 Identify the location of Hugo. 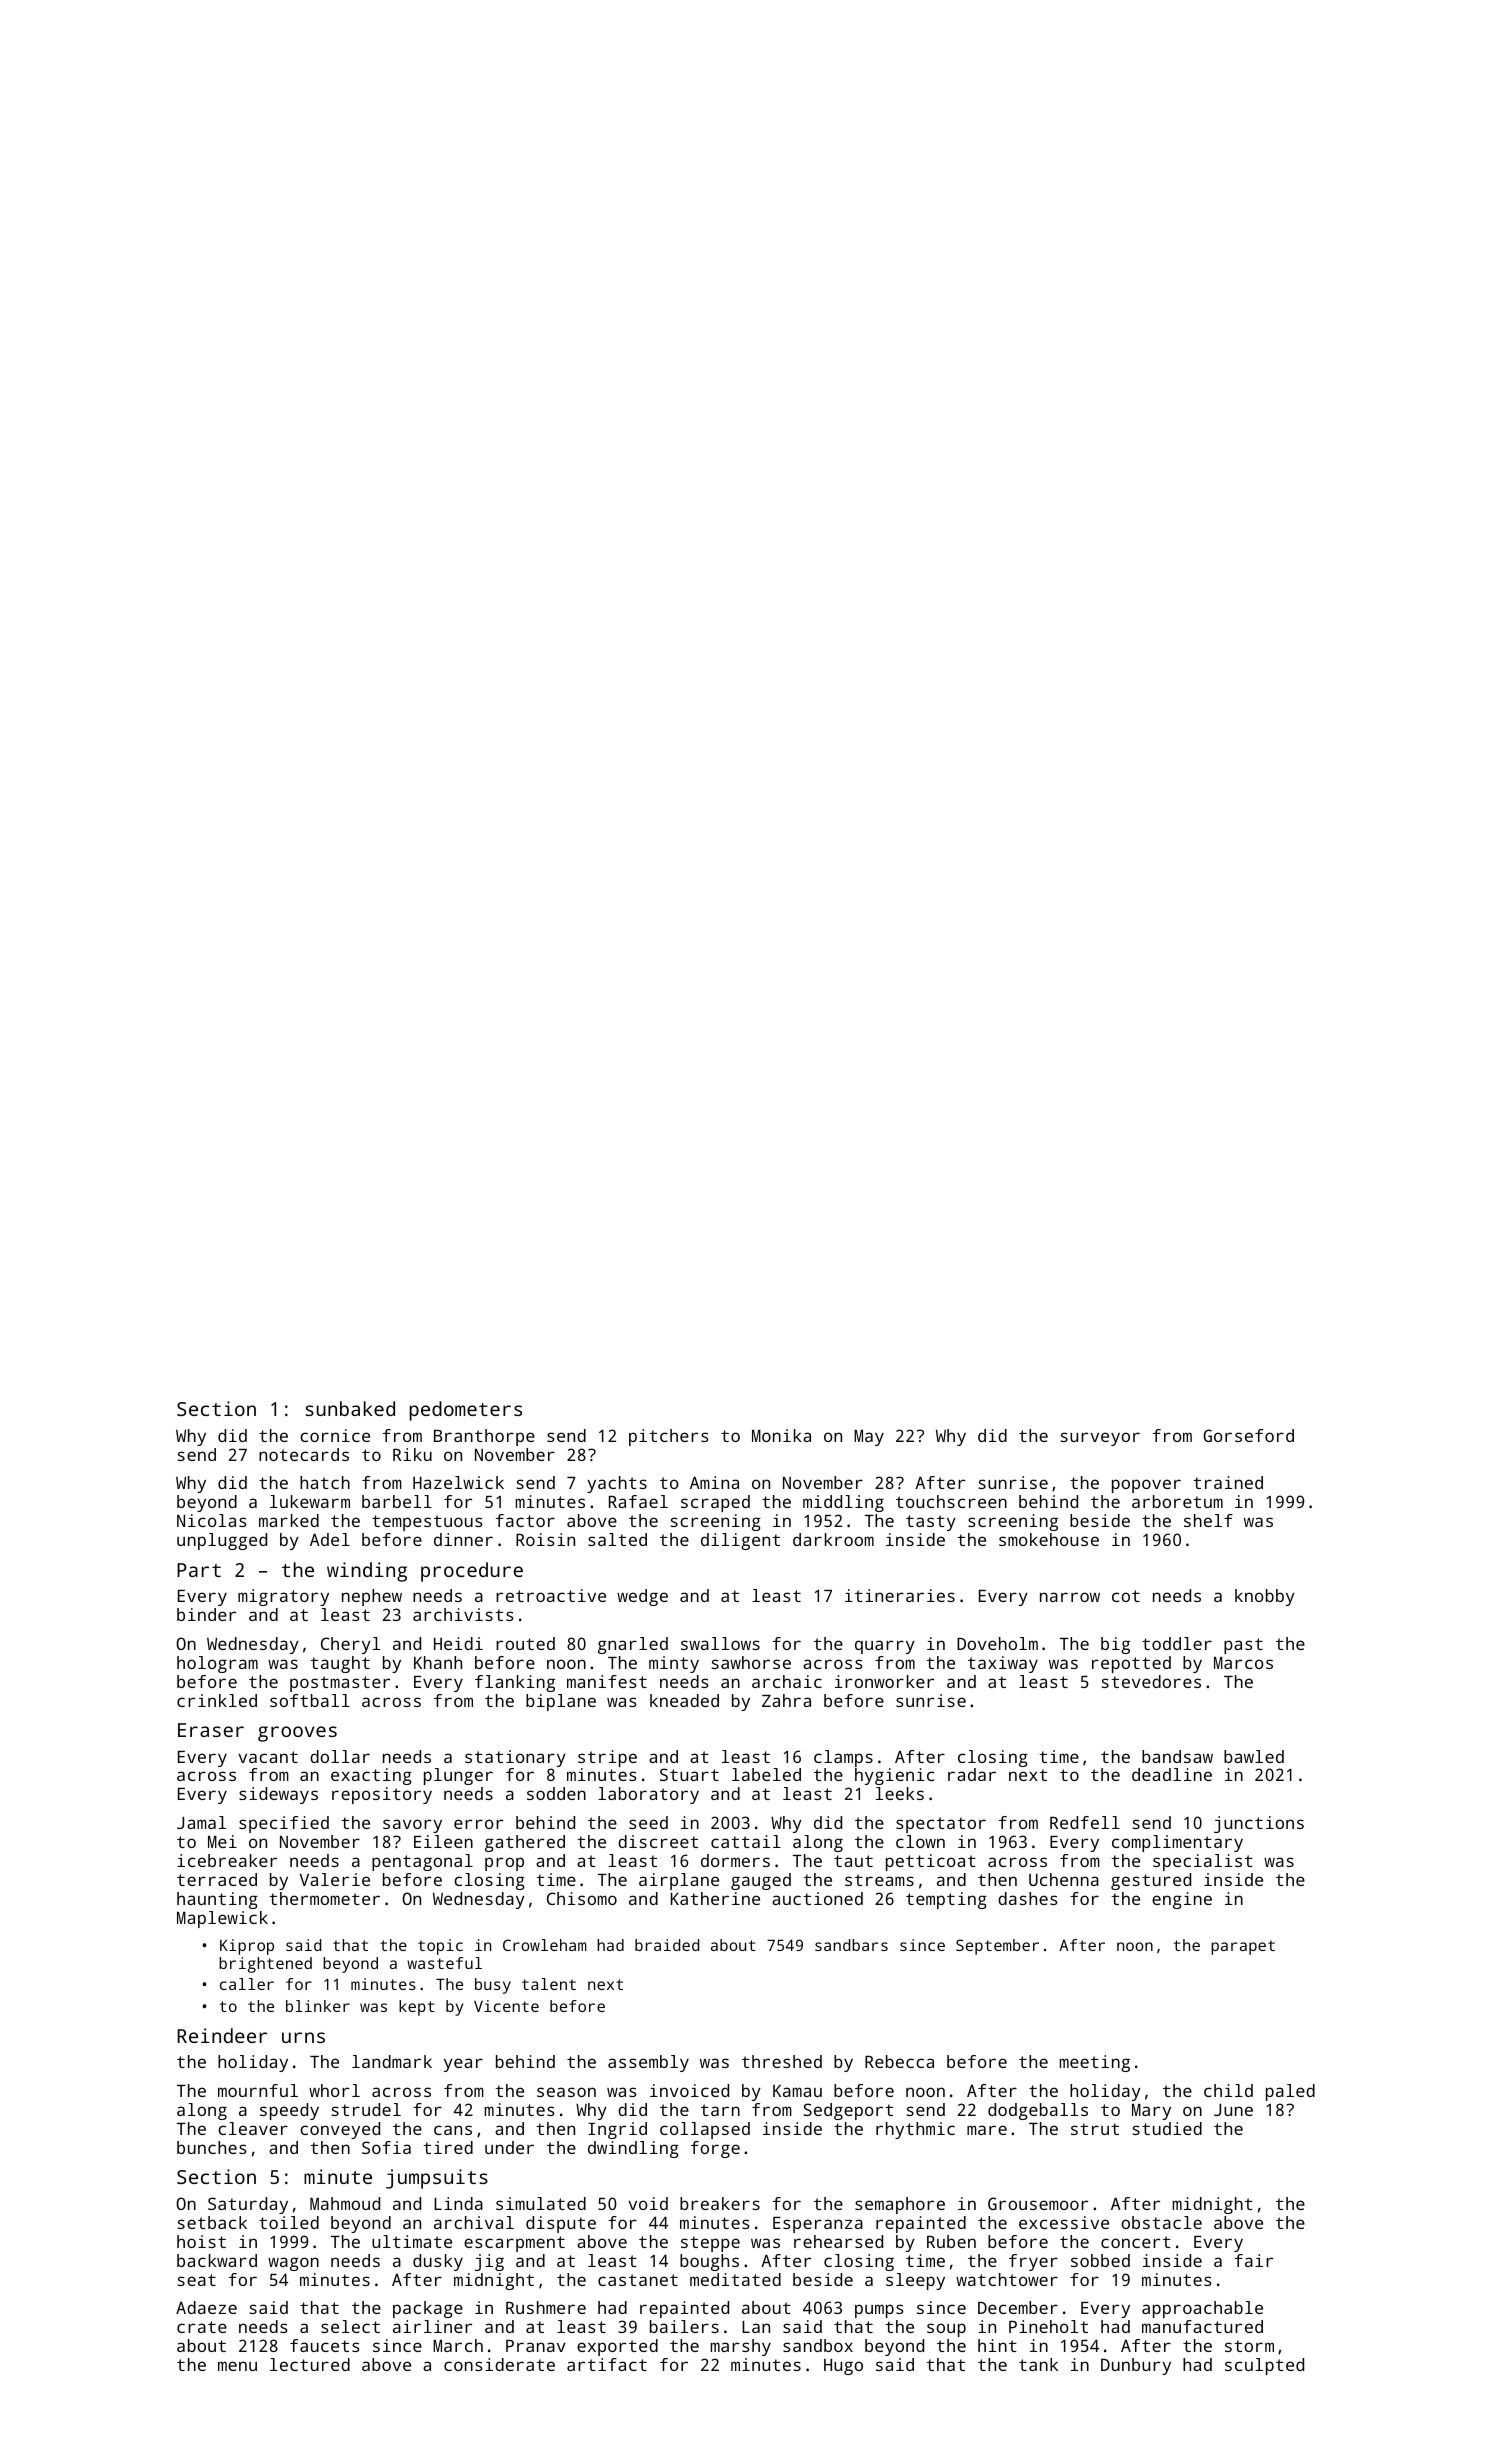
(843, 2367).
